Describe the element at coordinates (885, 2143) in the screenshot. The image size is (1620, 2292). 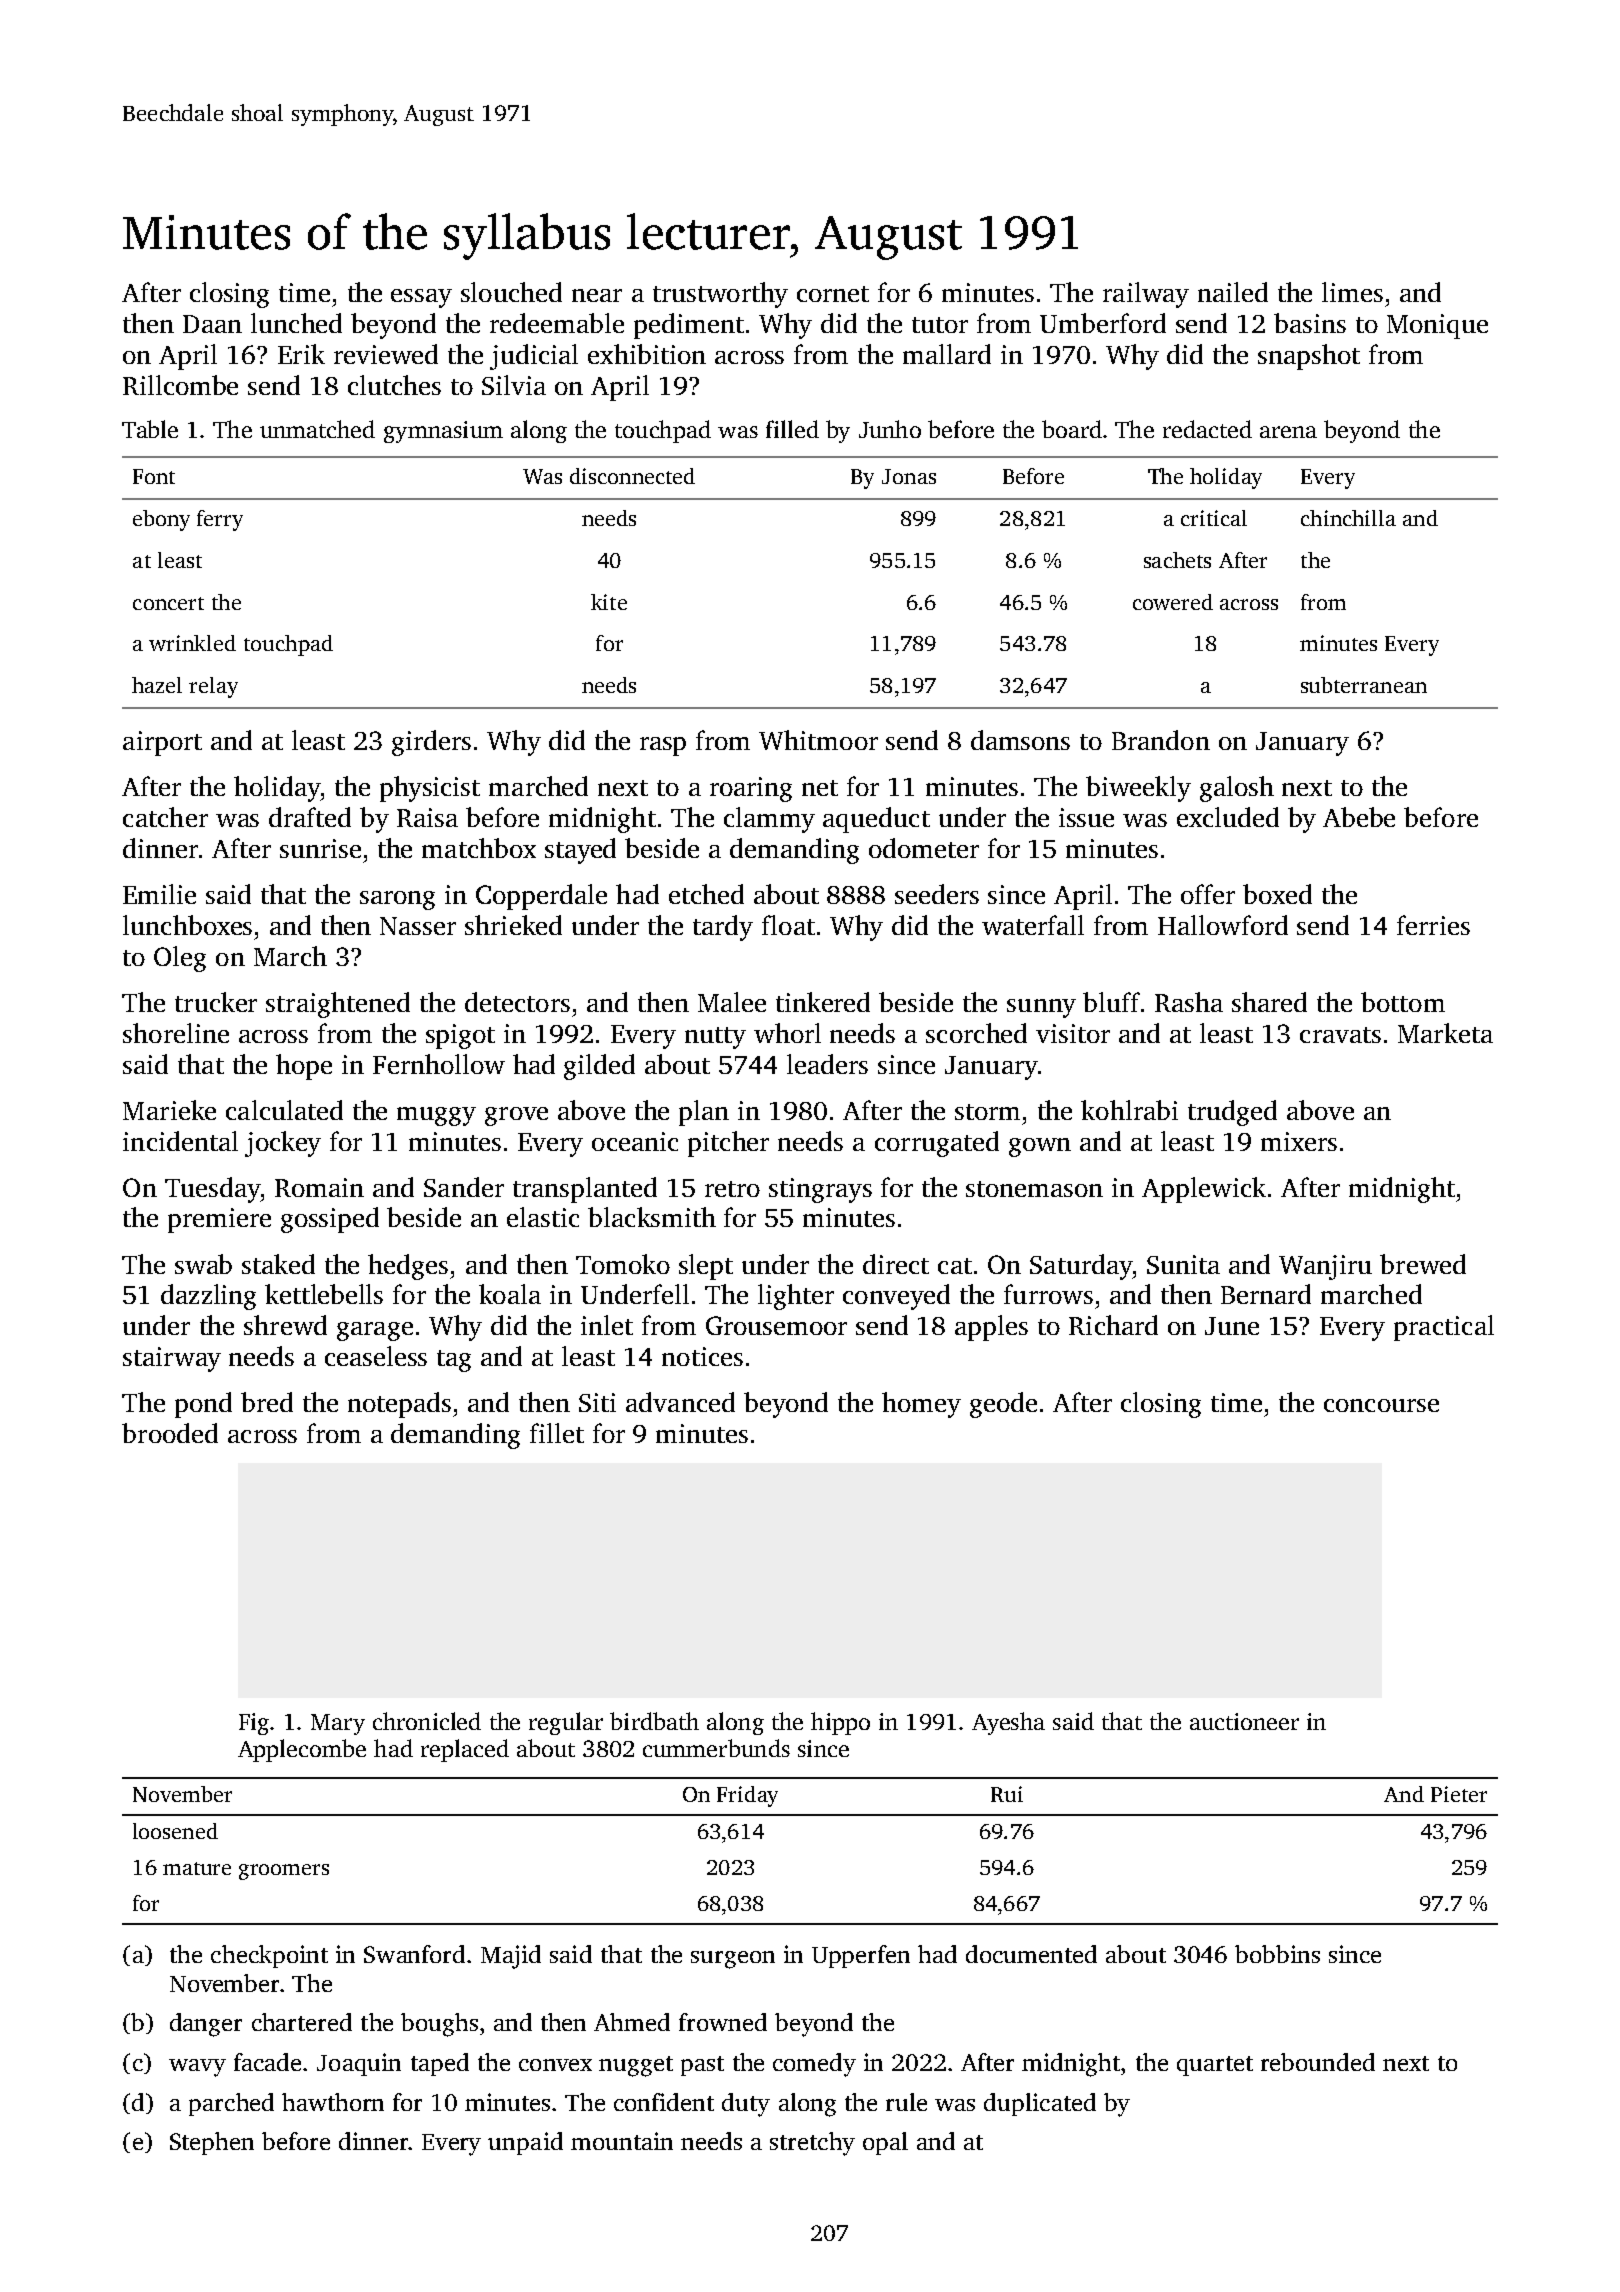
I see `opal` at that location.
